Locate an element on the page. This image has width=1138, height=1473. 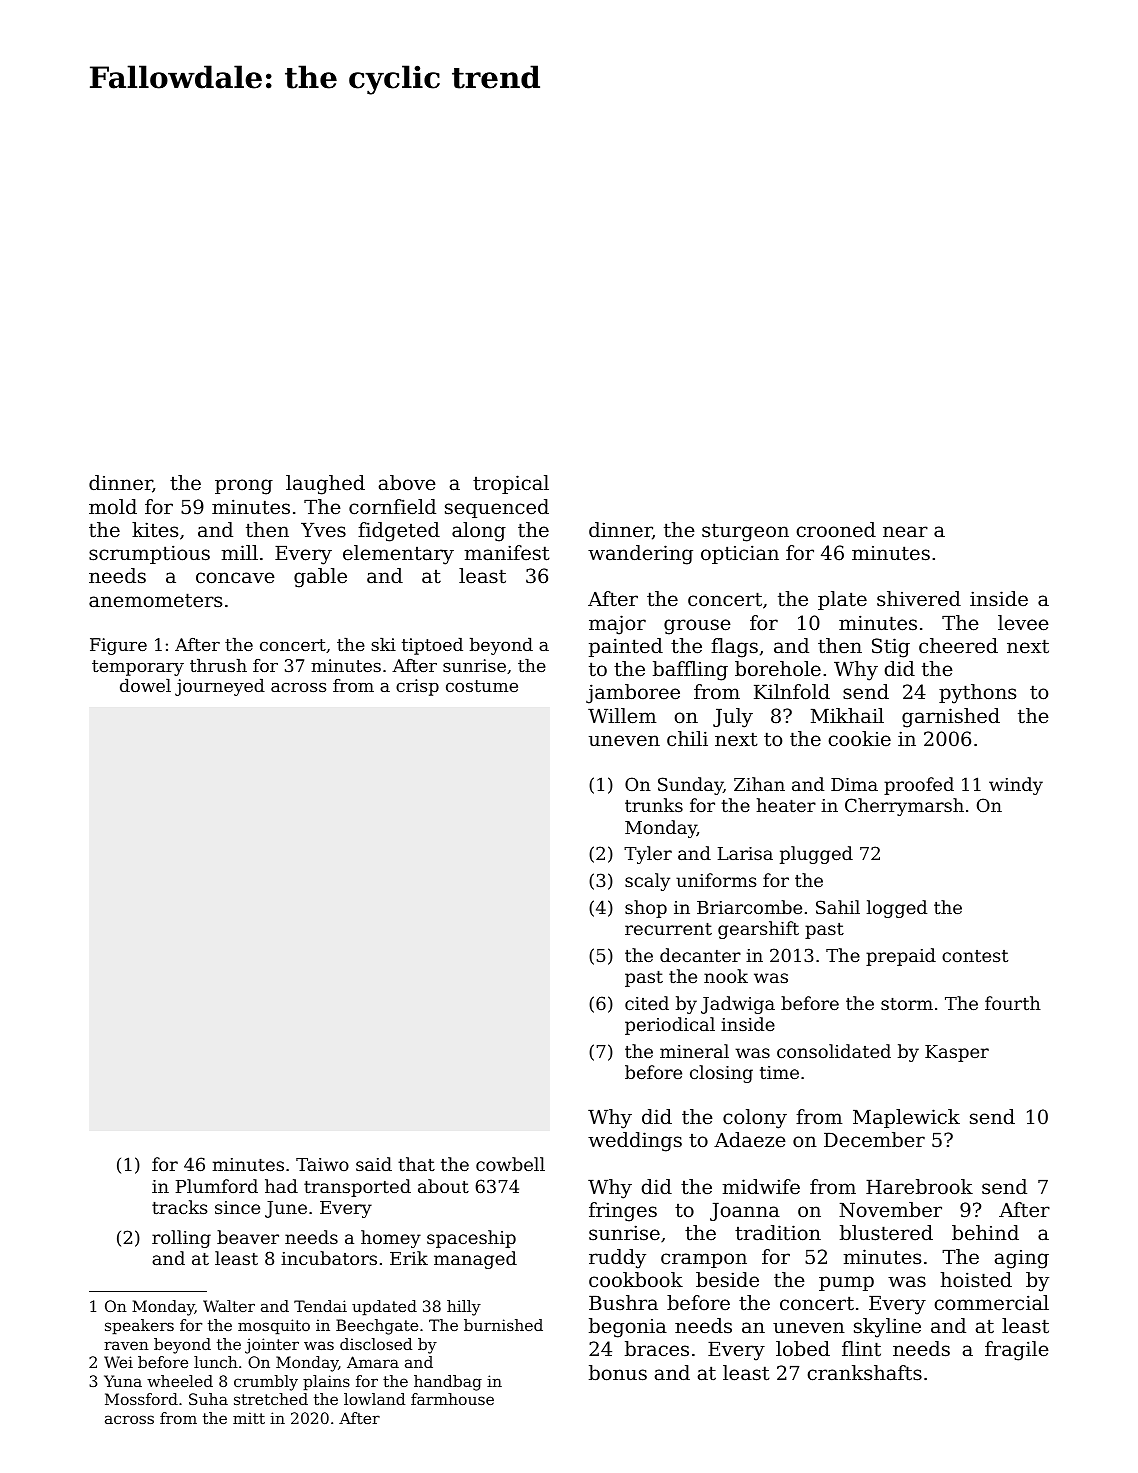
wandering is located at coordinates (640, 555).
